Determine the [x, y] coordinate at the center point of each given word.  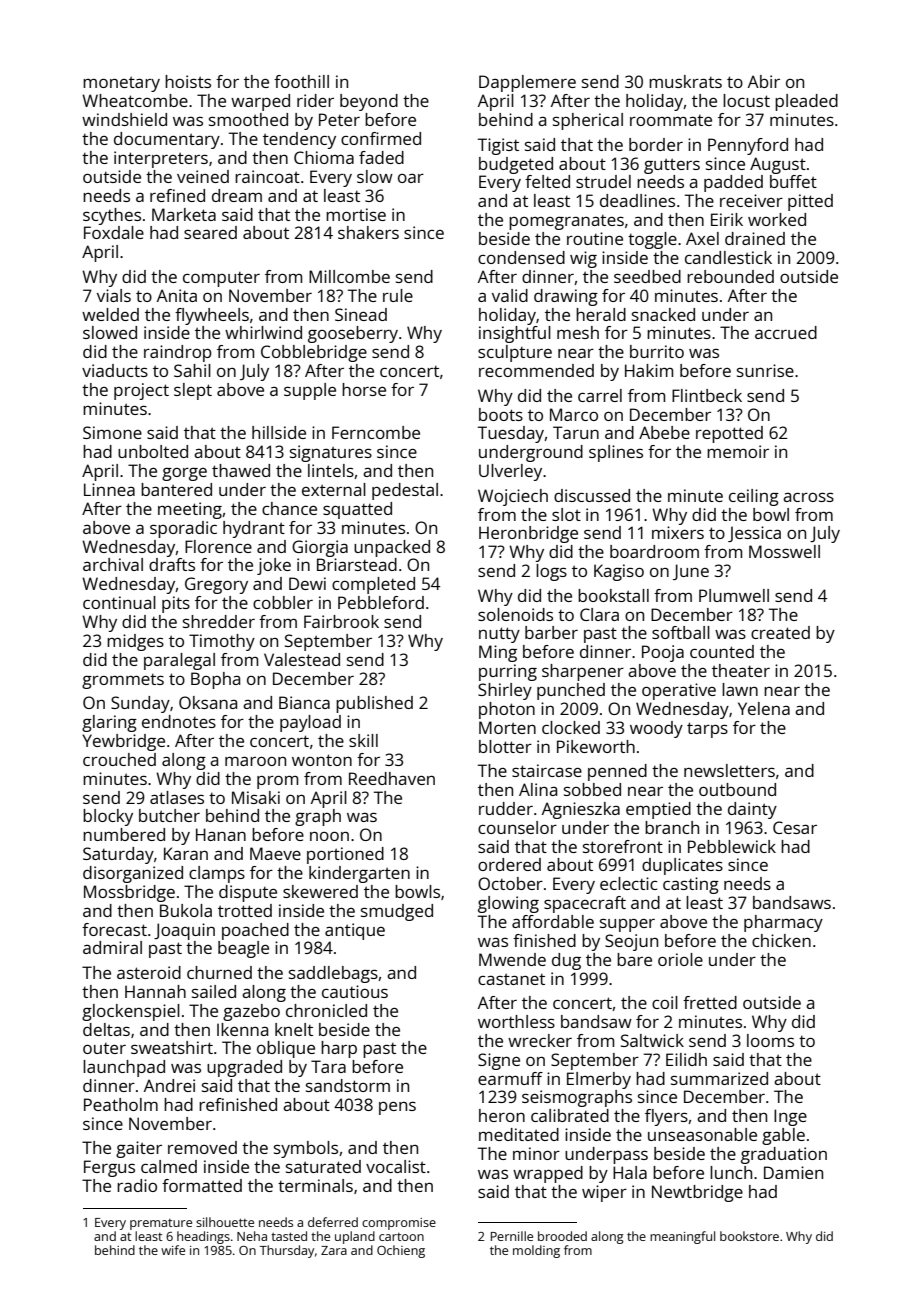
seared [210, 232]
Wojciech [513, 497]
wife [173, 1250]
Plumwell [734, 595]
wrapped [548, 1174]
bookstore [749, 1236]
